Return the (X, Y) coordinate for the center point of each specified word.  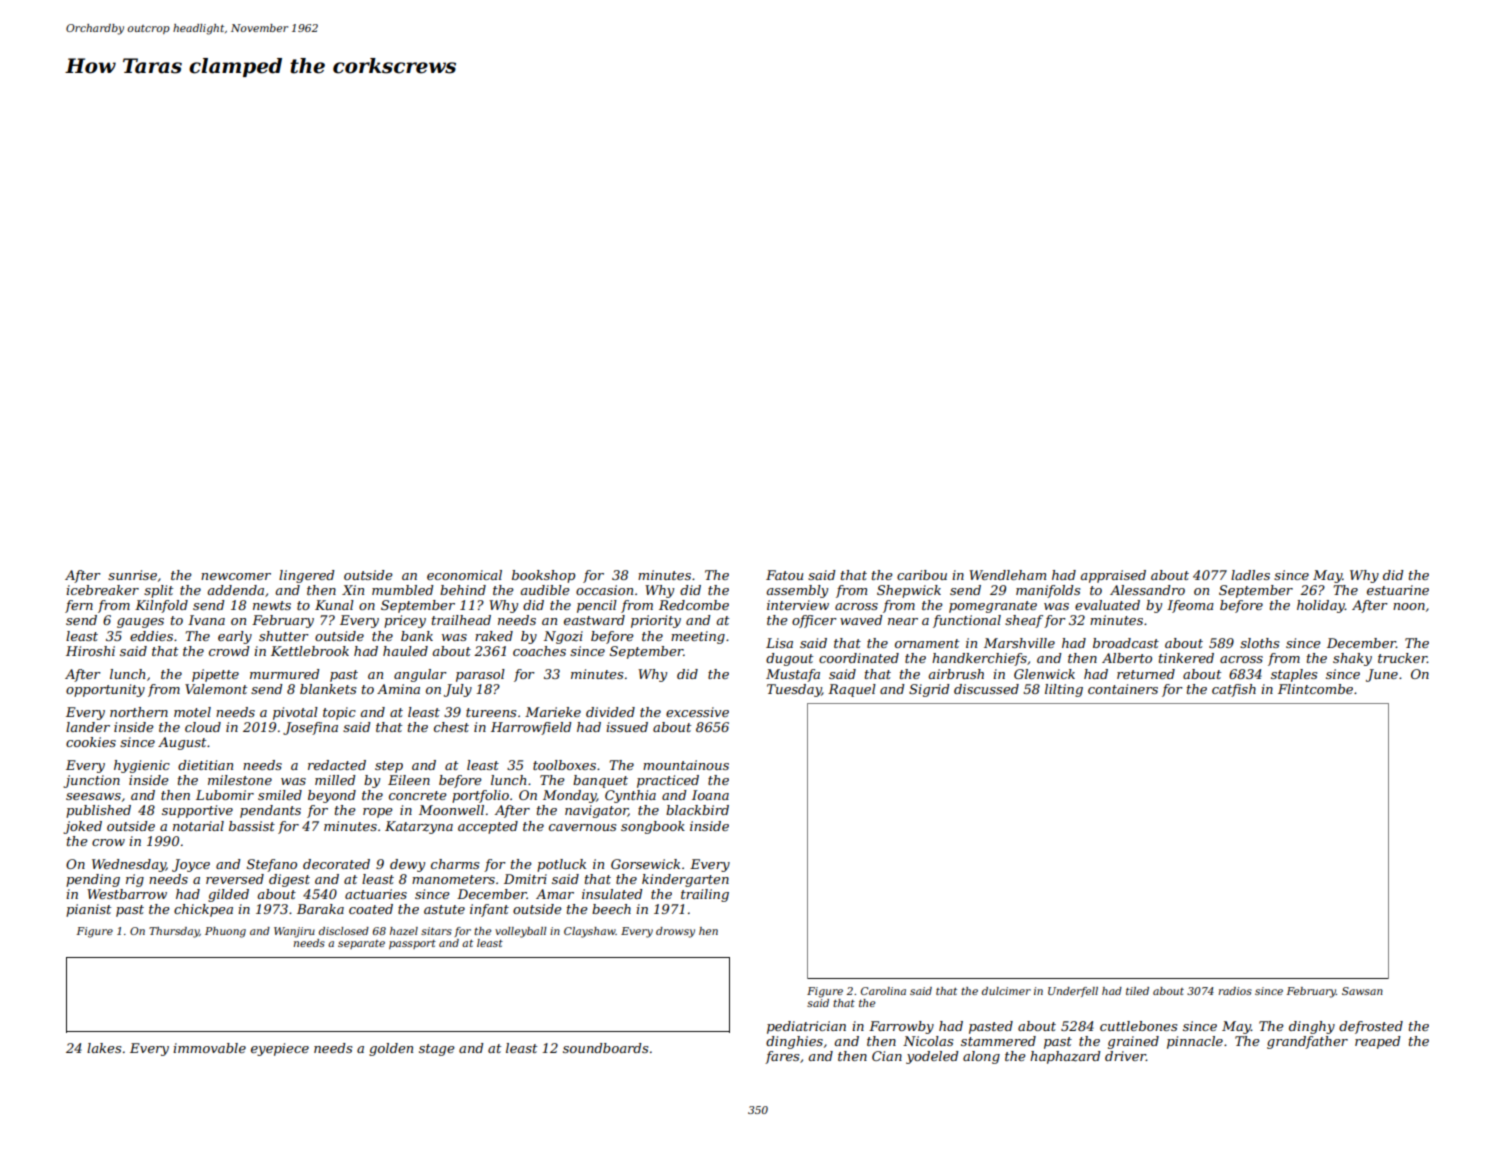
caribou (922, 575)
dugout (789, 659)
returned (1146, 674)
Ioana (710, 795)
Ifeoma (1190, 606)
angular (420, 675)
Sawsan (1362, 991)
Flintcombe (1315, 689)
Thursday (174, 932)
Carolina (883, 991)
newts (272, 605)
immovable (209, 1048)
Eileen (409, 780)
